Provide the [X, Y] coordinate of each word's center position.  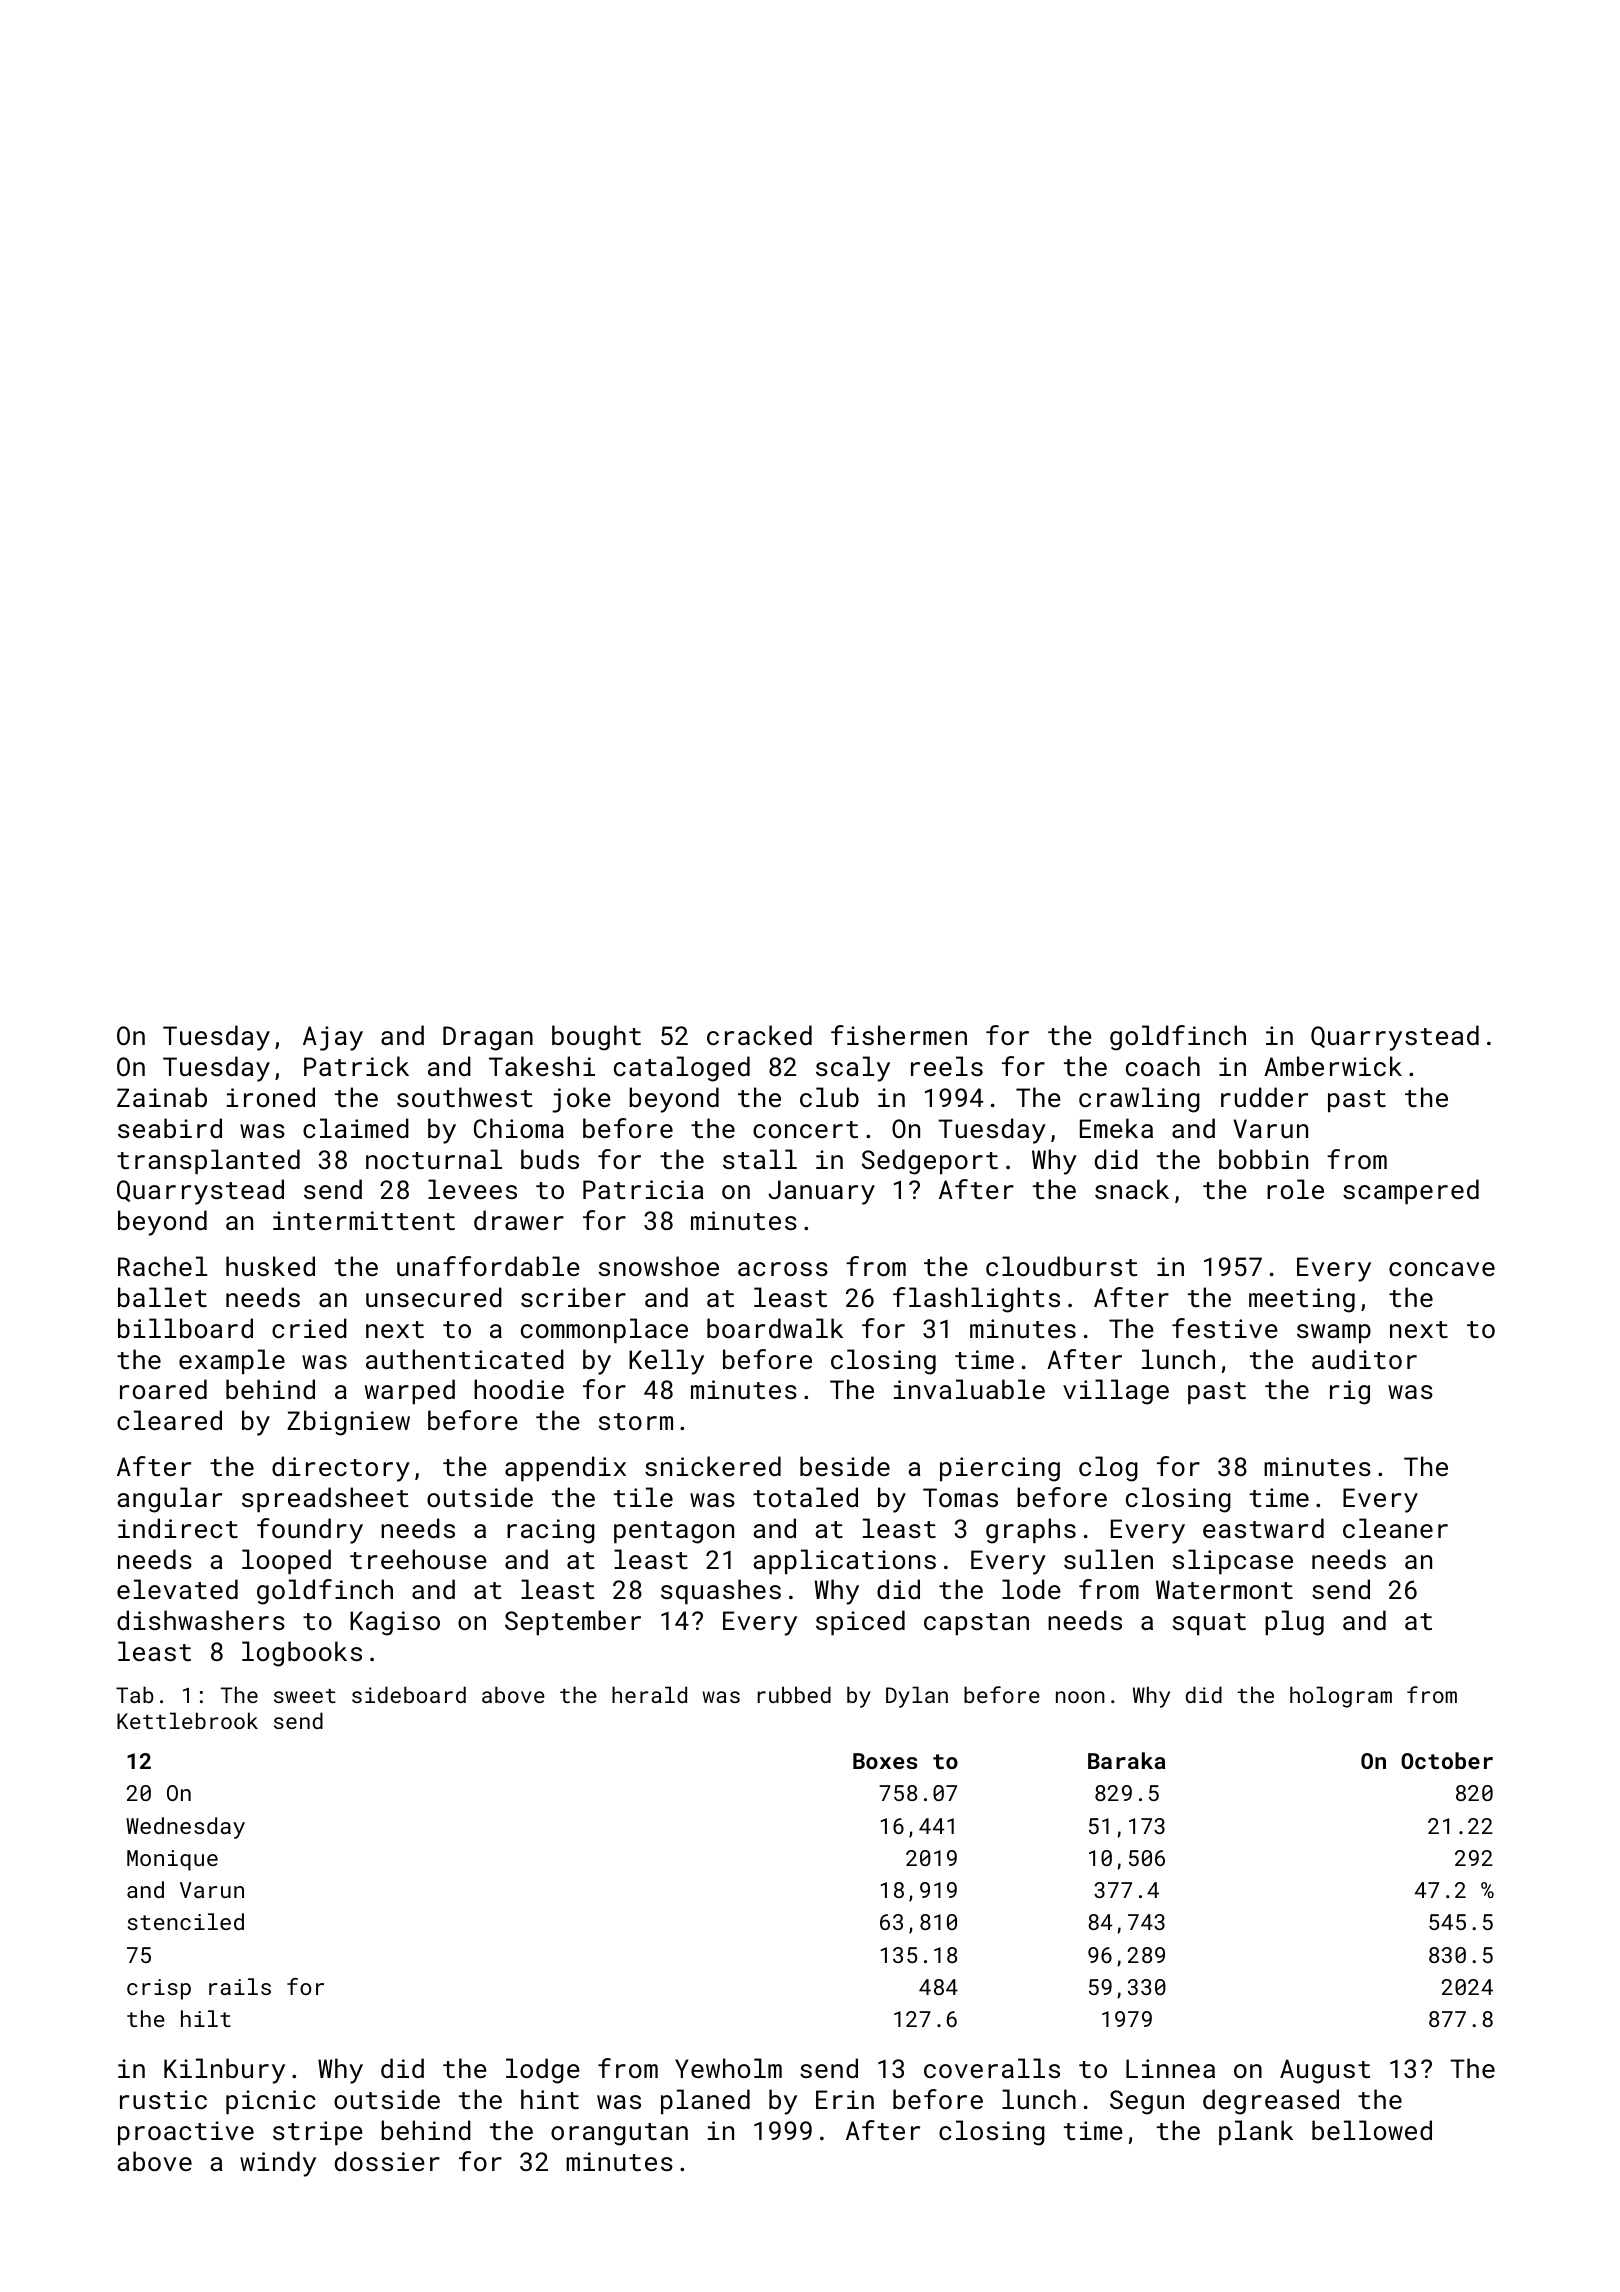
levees [472, 1189]
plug [1294, 1623]
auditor [1364, 1359]
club [829, 1097]
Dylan [917, 1697]
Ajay [333, 1038]
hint [550, 2099]
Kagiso [395, 1623]
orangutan [619, 2134]
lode [1031, 1589]
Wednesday [185, 1828]
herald [649, 1694]
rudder [1264, 1097]
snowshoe [659, 1266]
